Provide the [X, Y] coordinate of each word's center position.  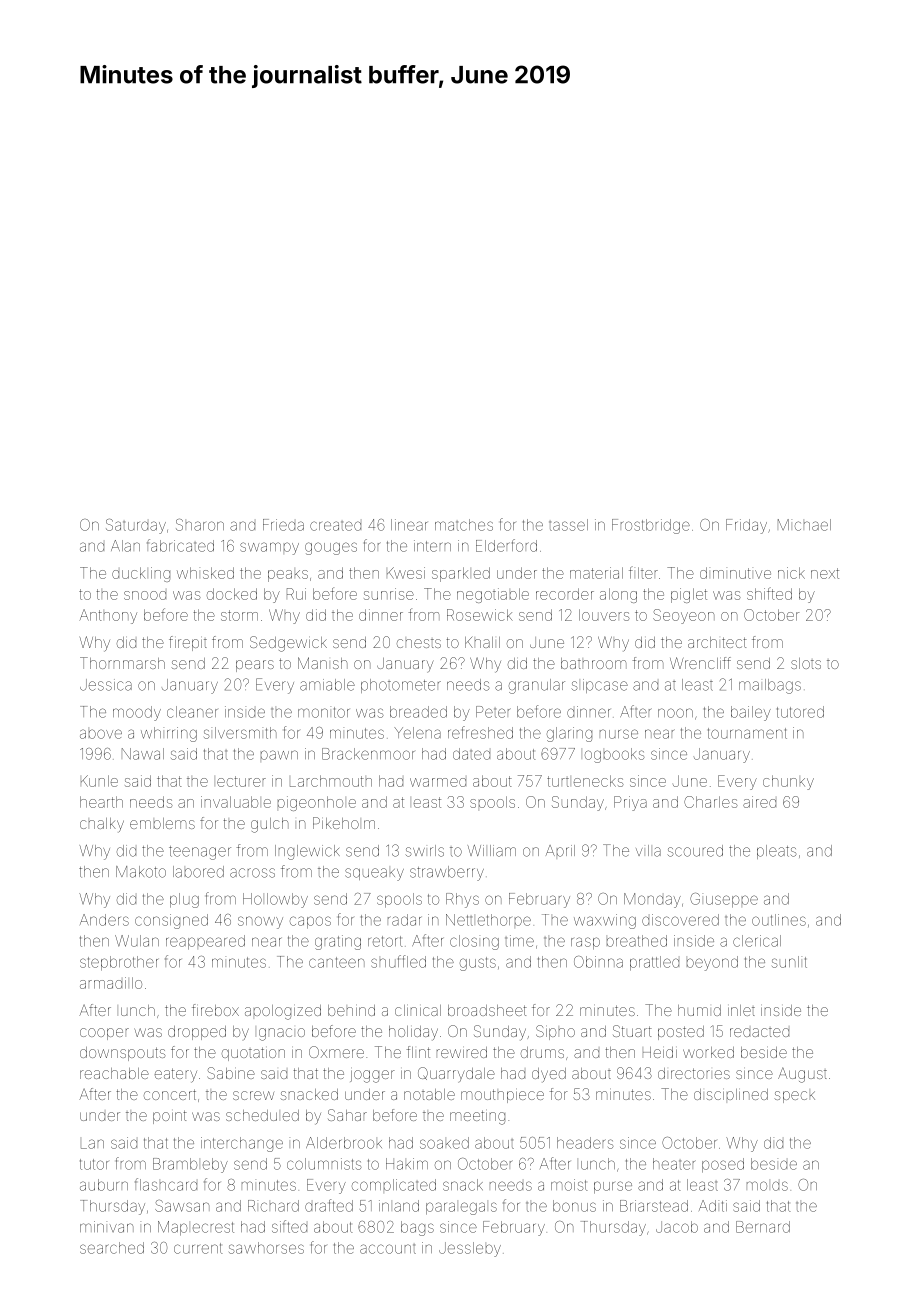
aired [759, 802]
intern [432, 546]
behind [351, 1010]
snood [145, 595]
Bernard [763, 1227]
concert [170, 1094]
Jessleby [470, 1249]
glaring [569, 734]
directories [694, 1073]
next [825, 573]
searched [112, 1248]
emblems [162, 823]
